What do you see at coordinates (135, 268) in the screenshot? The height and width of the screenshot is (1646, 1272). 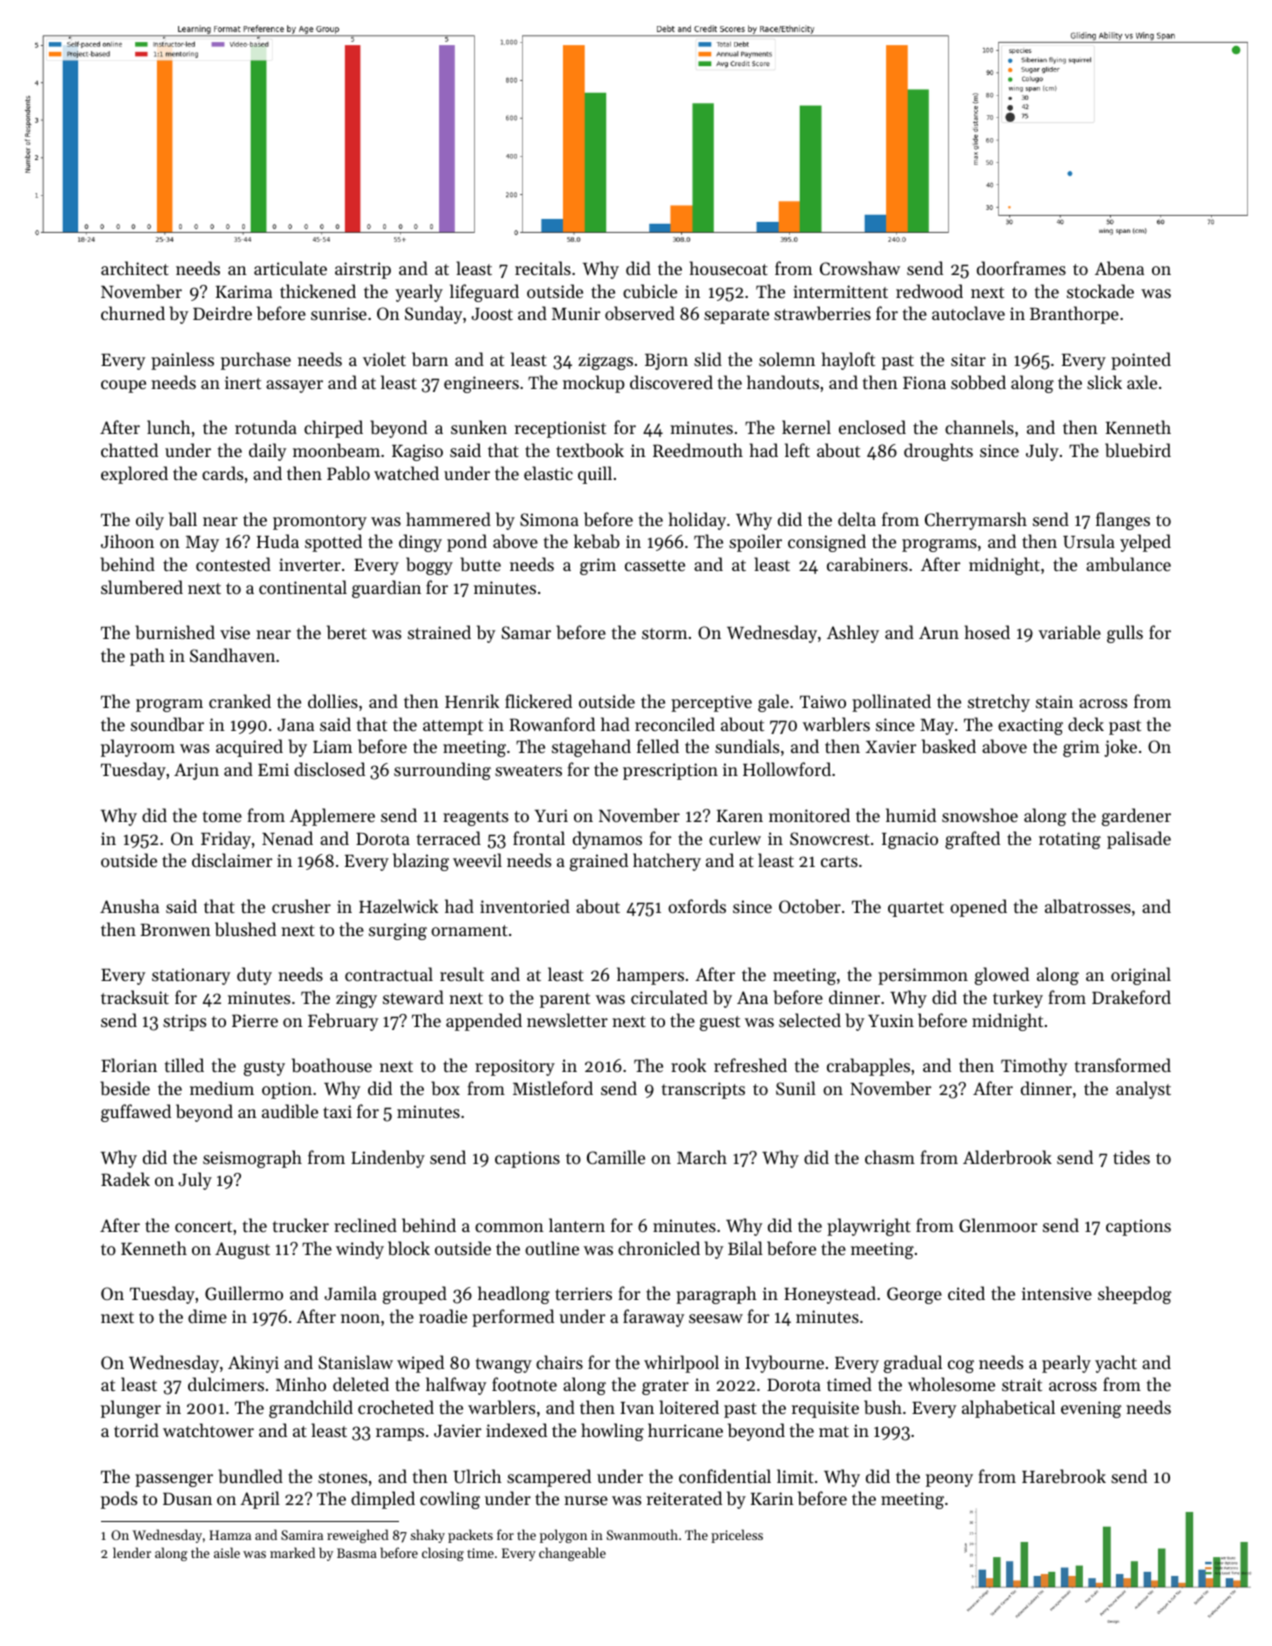 I see `architect` at bounding box center [135, 268].
